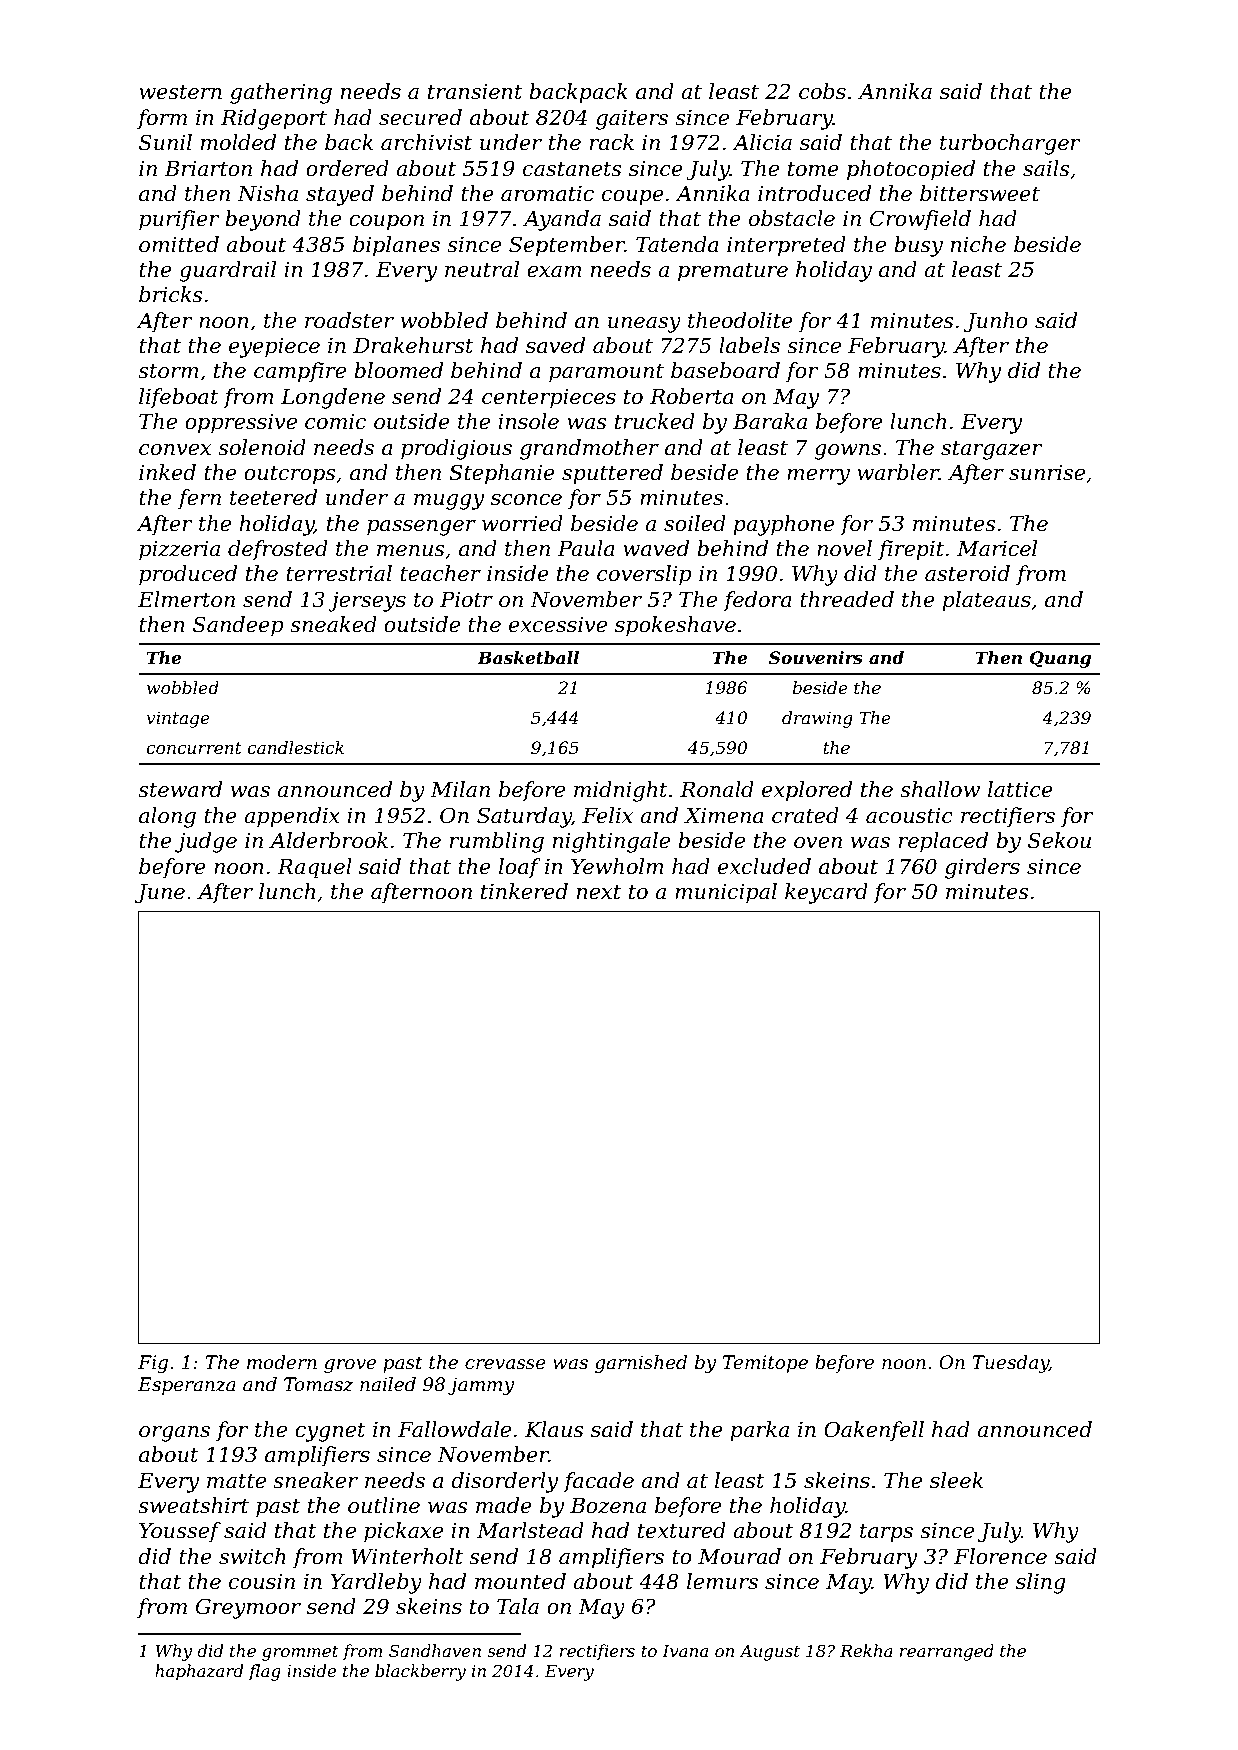  I want to click on Ximena, so click(724, 816).
